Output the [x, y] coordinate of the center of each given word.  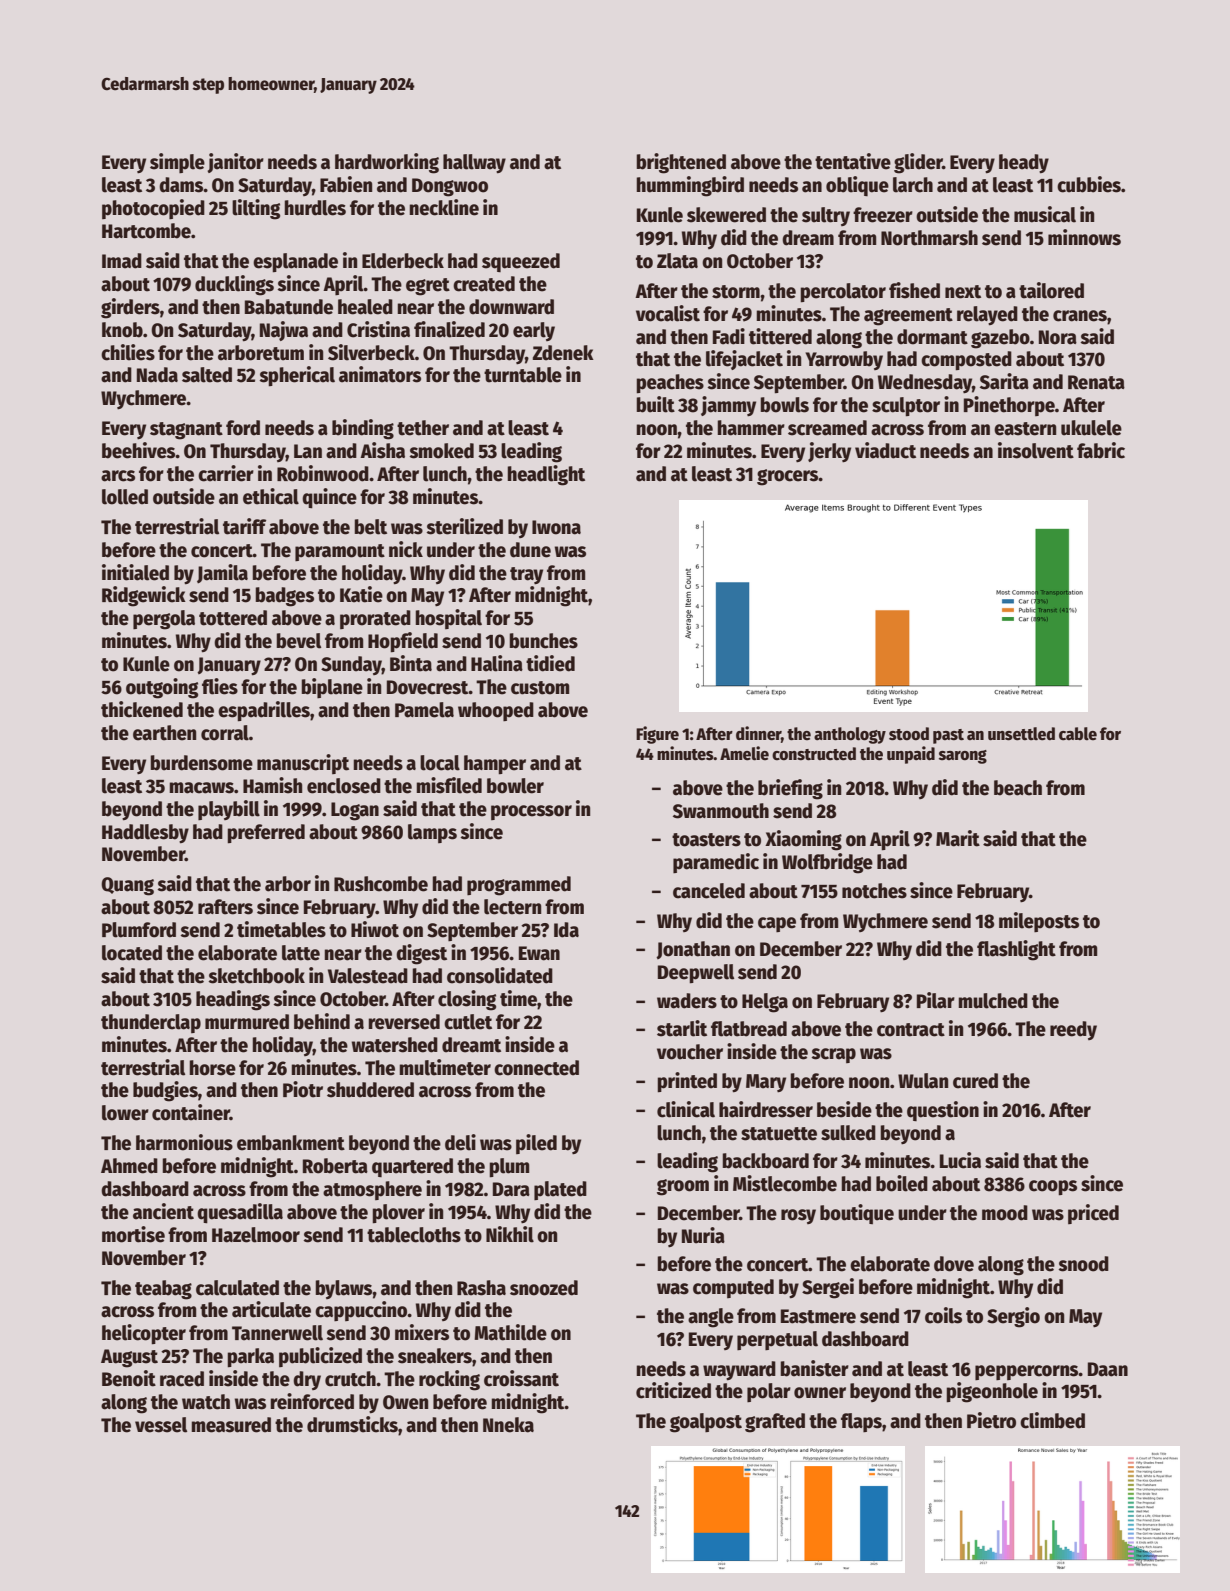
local [440, 763]
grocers [788, 477]
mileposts [1039, 922]
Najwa [284, 331]
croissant [521, 1378]
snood [1083, 1264]
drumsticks [352, 1424]
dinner [758, 733]
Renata [1096, 382]
